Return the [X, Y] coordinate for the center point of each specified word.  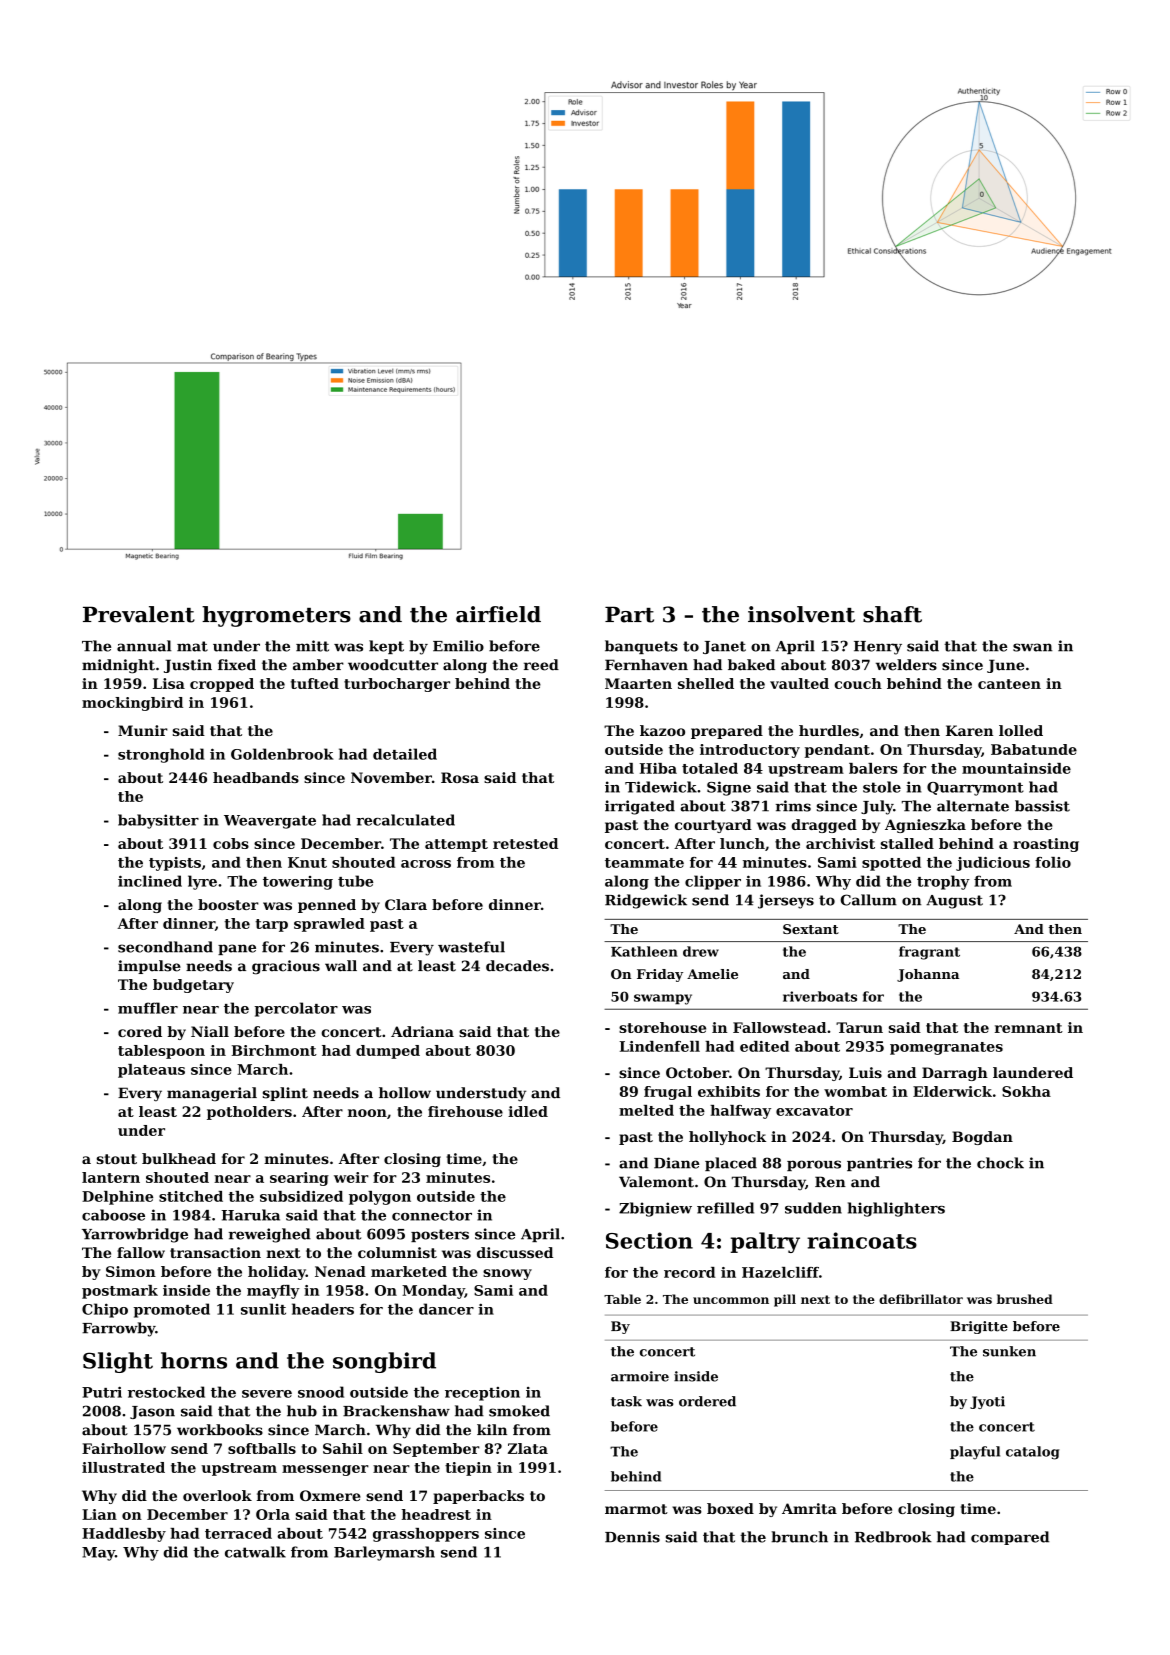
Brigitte [979, 1327]
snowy [507, 1274]
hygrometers [276, 616]
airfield [498, 614]
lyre [202, 882]
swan [1032, 647]
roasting [1046, 845]
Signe [729, 788]
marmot [636, 1509]
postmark [120, 1292]
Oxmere [330, 1495]
